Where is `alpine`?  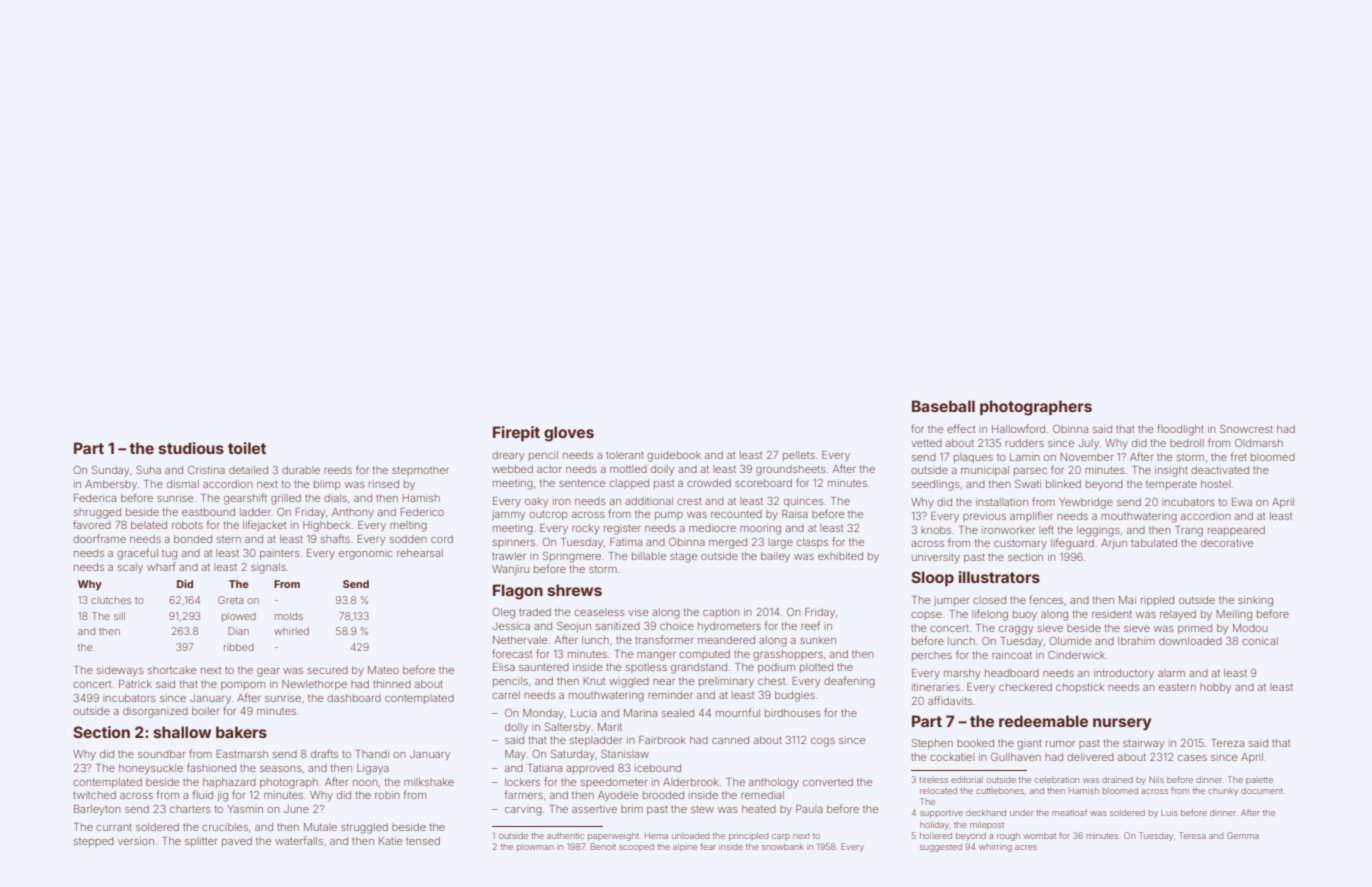 alpine is located at coordinates (685, 848).
